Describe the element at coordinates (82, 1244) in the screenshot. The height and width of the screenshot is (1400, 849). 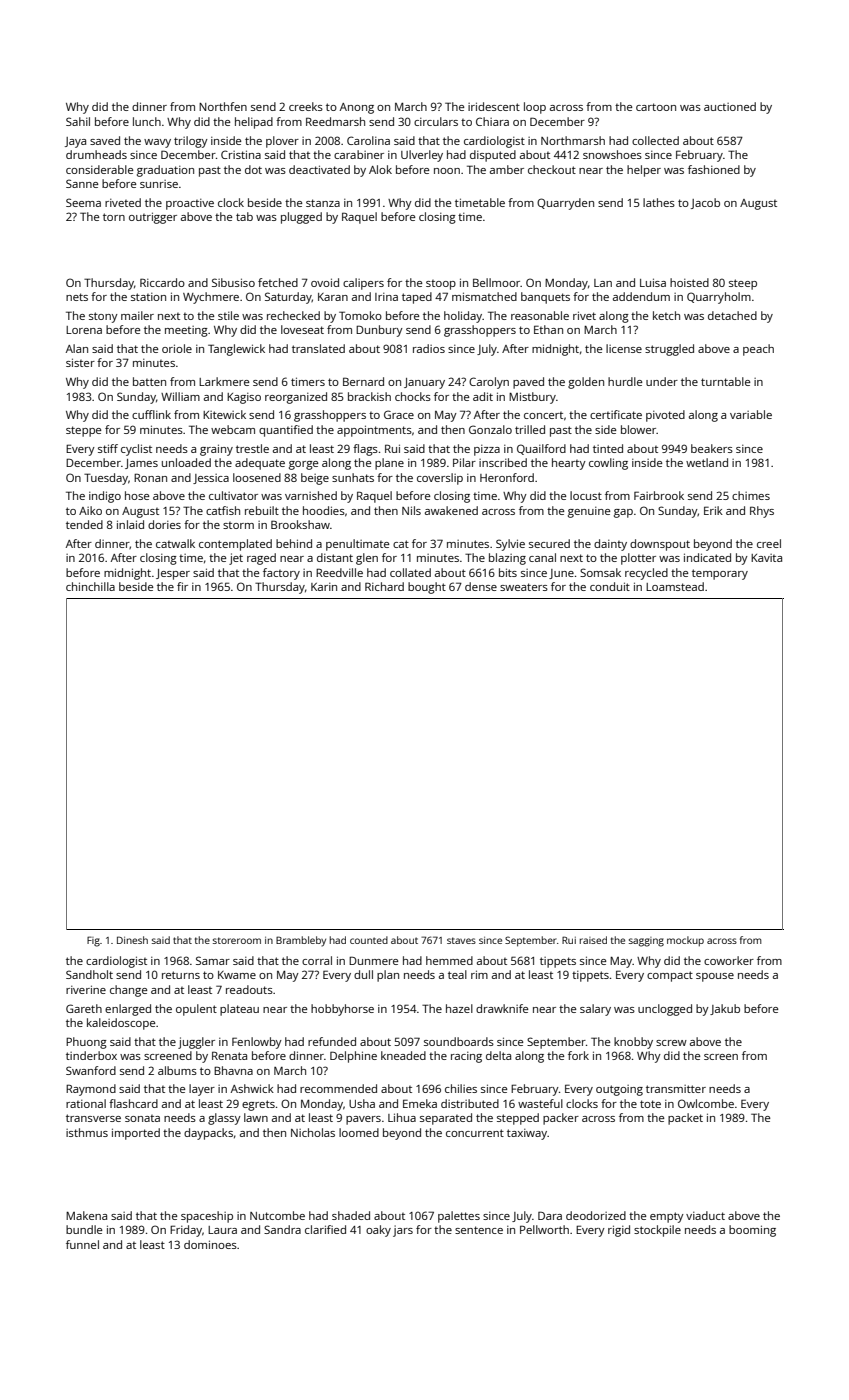
I see `funnel` at that location.
